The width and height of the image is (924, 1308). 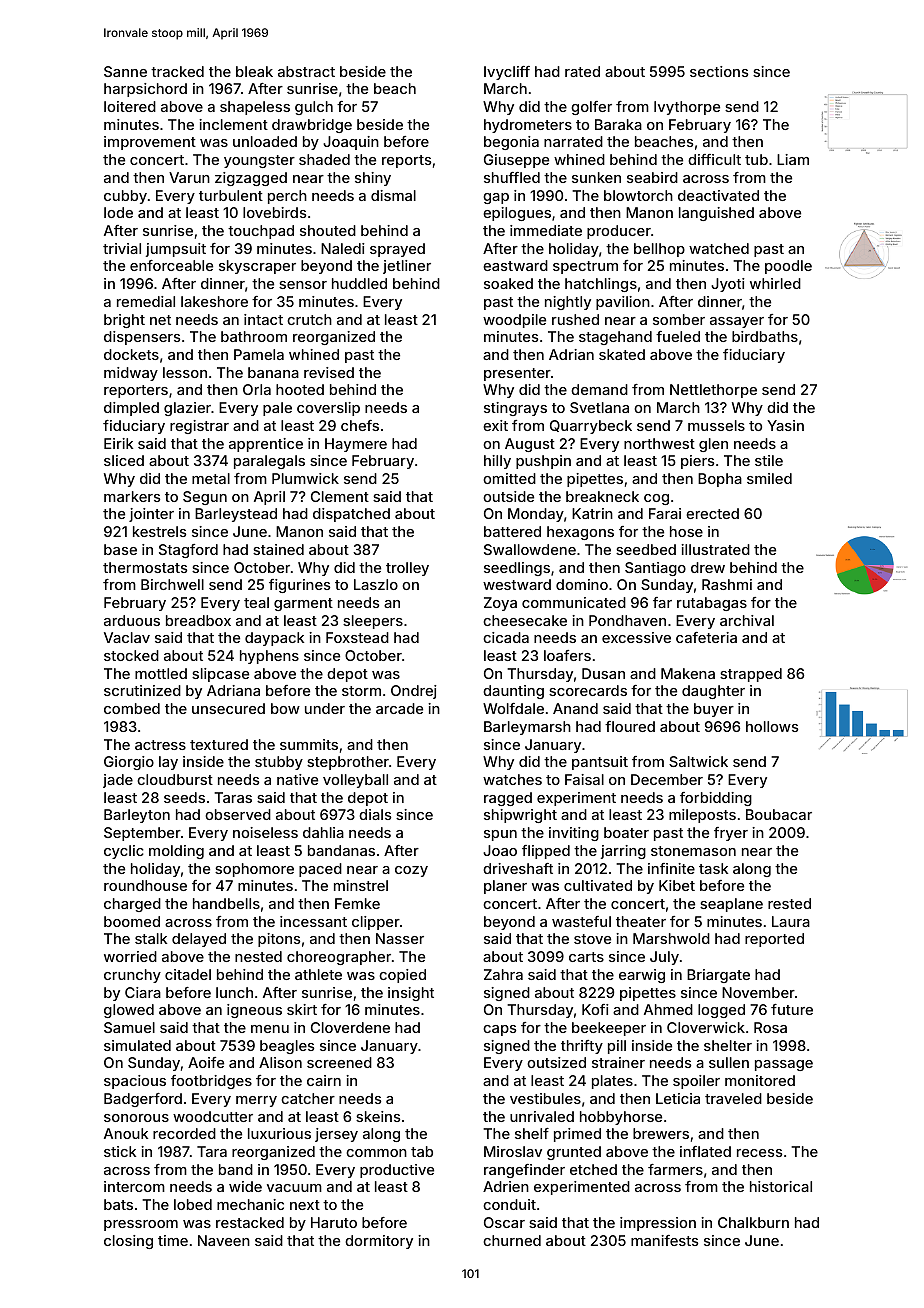 What do you see at coordinates (496, 198) in the image?
I see `gap` at bounding box center [496, 198].
